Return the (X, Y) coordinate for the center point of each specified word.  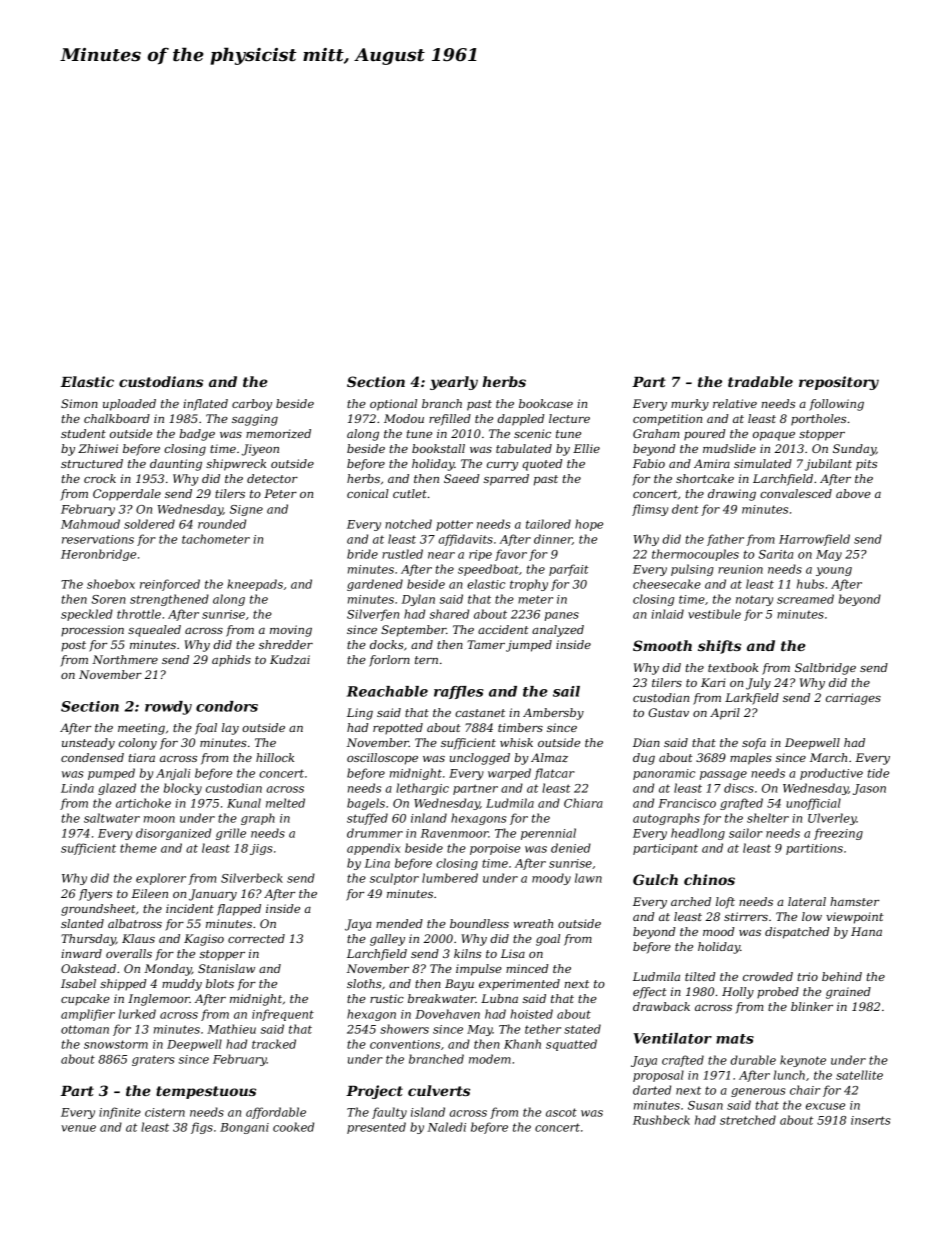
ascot (561, 1112)
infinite (120, 1113)
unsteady (88, 744)
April (725, 714)
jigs (261, 849)
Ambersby (553, 714)
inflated (205, 404)
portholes (818, 420)
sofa (754, 743)
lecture (569, 418)
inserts (871, 1120)
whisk (516, 742)
